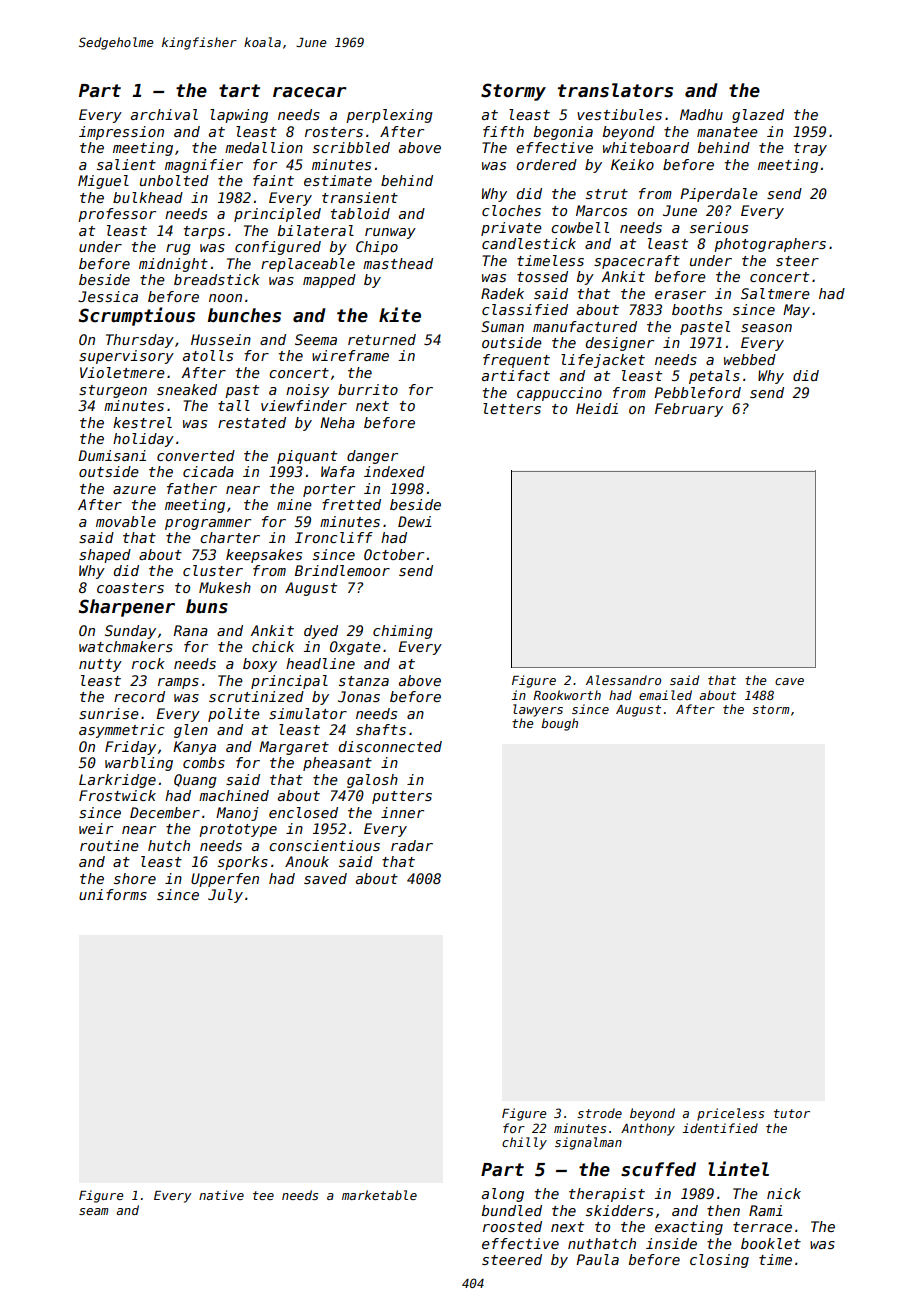  What do you see at coordinates (379, 1195) in the screenshot?
I see `marketable` at bounding box center [379, 1195].
